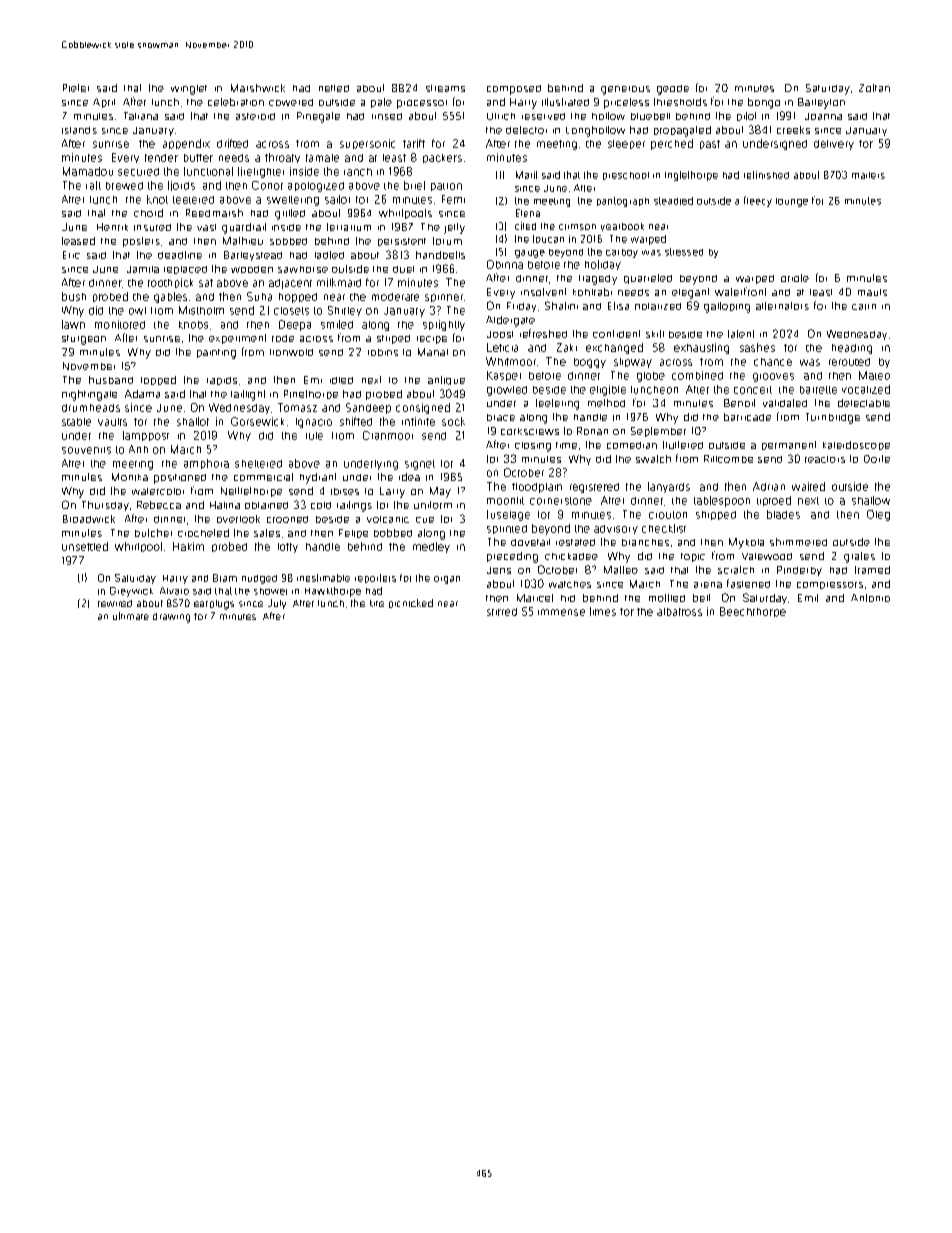 This screenshot has width=952, height=1233. What do you see at coordinates (782, 306) in the screenshot?
I see `alternators` at bounding box center [782, 306].
